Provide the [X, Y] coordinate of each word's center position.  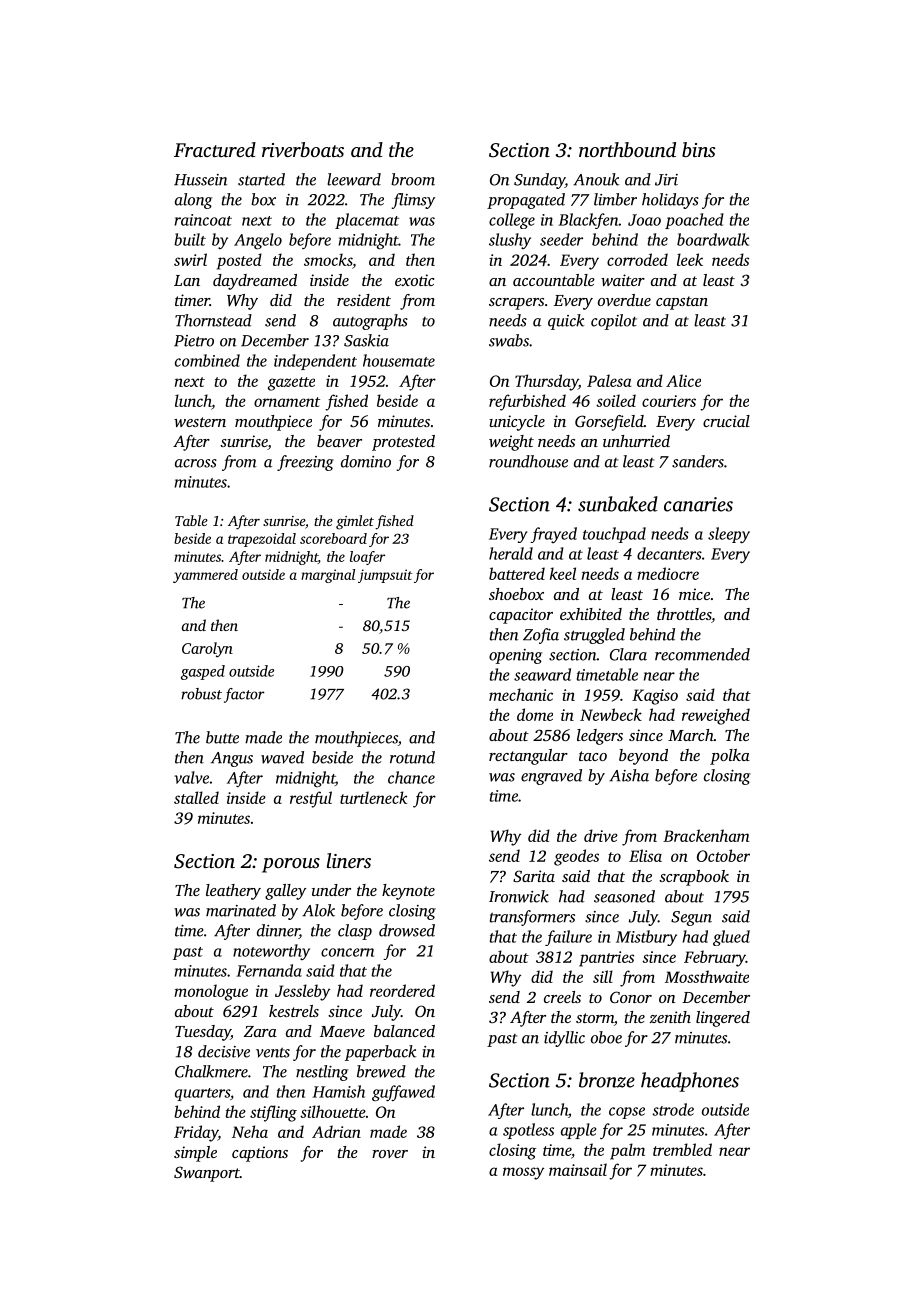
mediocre [668, 573]
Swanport [207, 1174]
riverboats [303, 150]
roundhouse [528, 461]
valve [191, 777]
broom [413, 179]
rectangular [528, 757]
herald [511, 553]
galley [285, 892]
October [723, 855]
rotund [412, 757]
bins [698, 149]
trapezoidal [262, 540]
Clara [628, 654]
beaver [339, 441]
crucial [726, 421]
